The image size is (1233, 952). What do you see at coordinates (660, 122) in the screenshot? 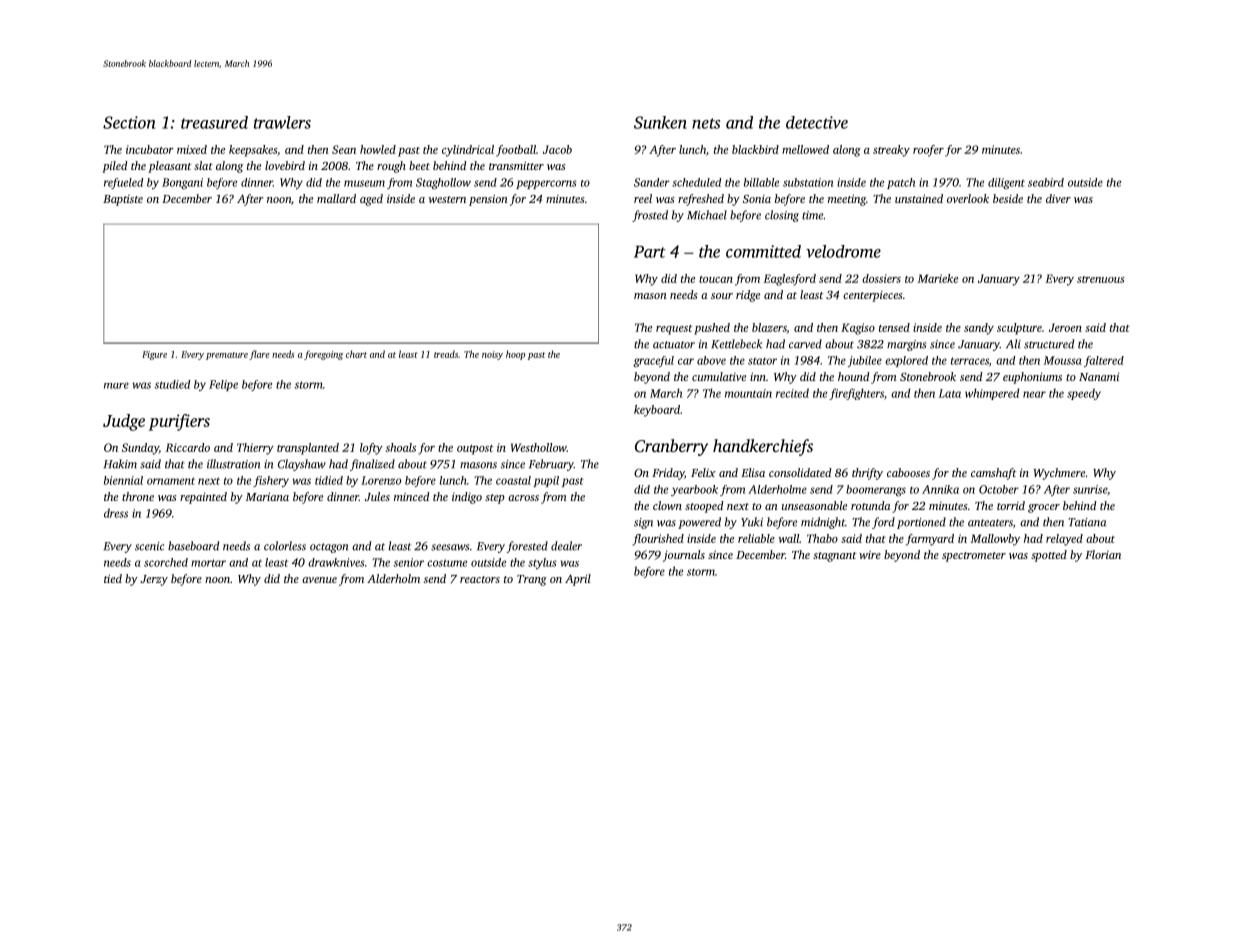
I see `Sunken` at bounding box center [660, 122].
